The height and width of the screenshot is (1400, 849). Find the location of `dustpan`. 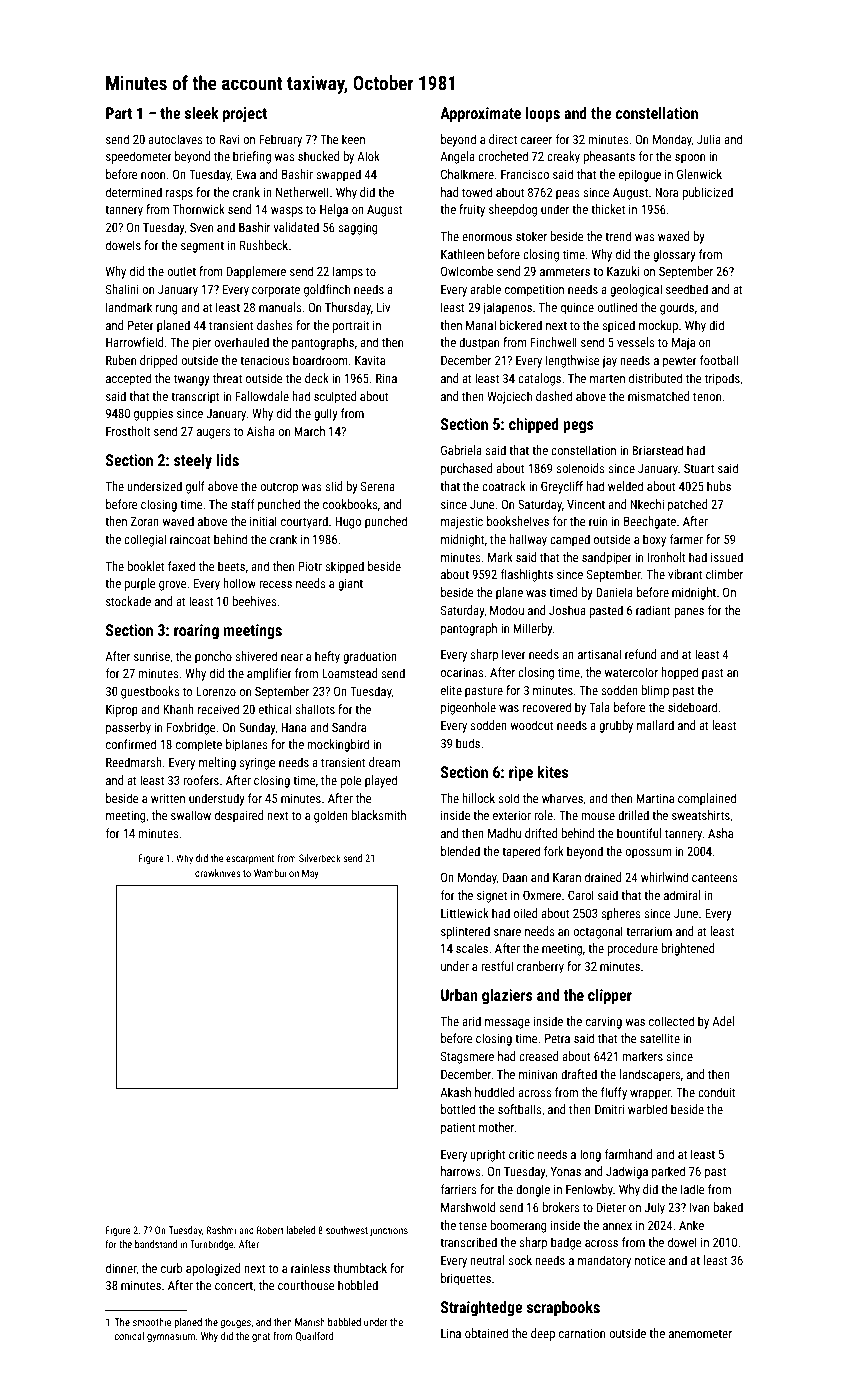

dustpan is located at coordinates (479, 343).
